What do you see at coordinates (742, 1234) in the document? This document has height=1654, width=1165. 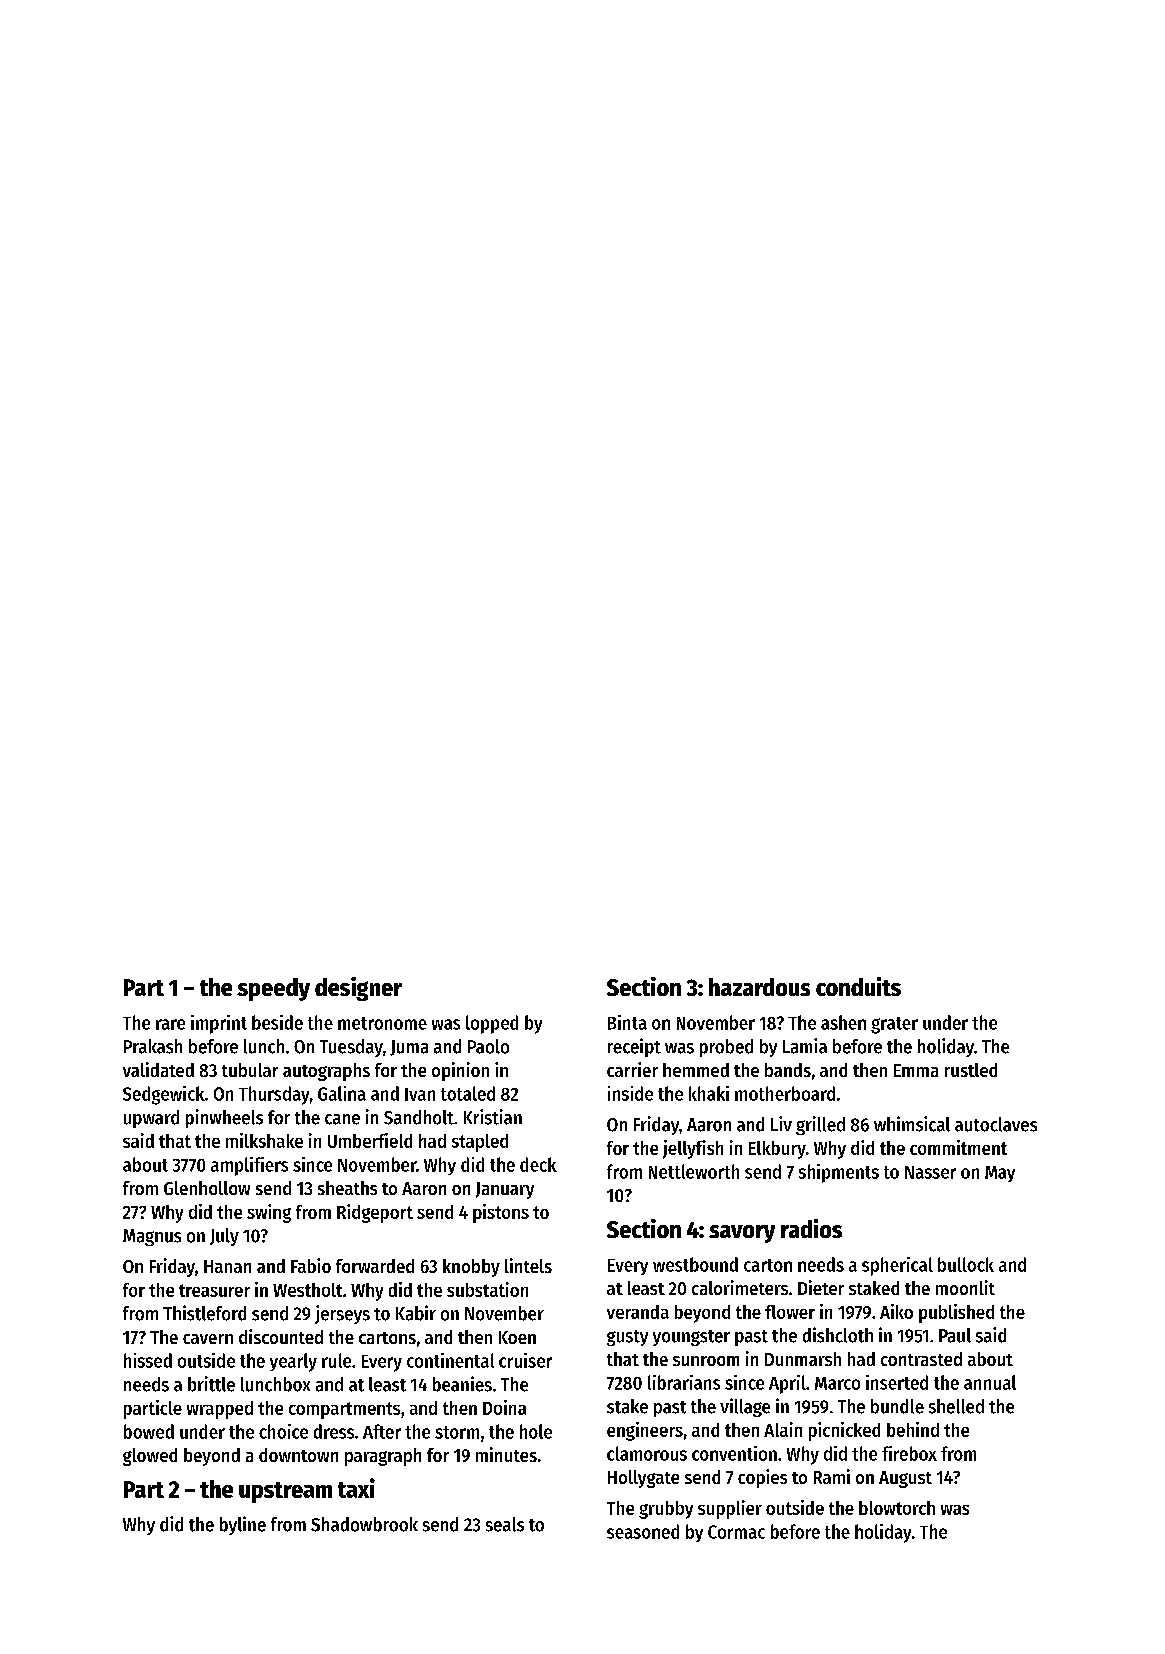 I see `savory` at bounding box center [742, 1234].
